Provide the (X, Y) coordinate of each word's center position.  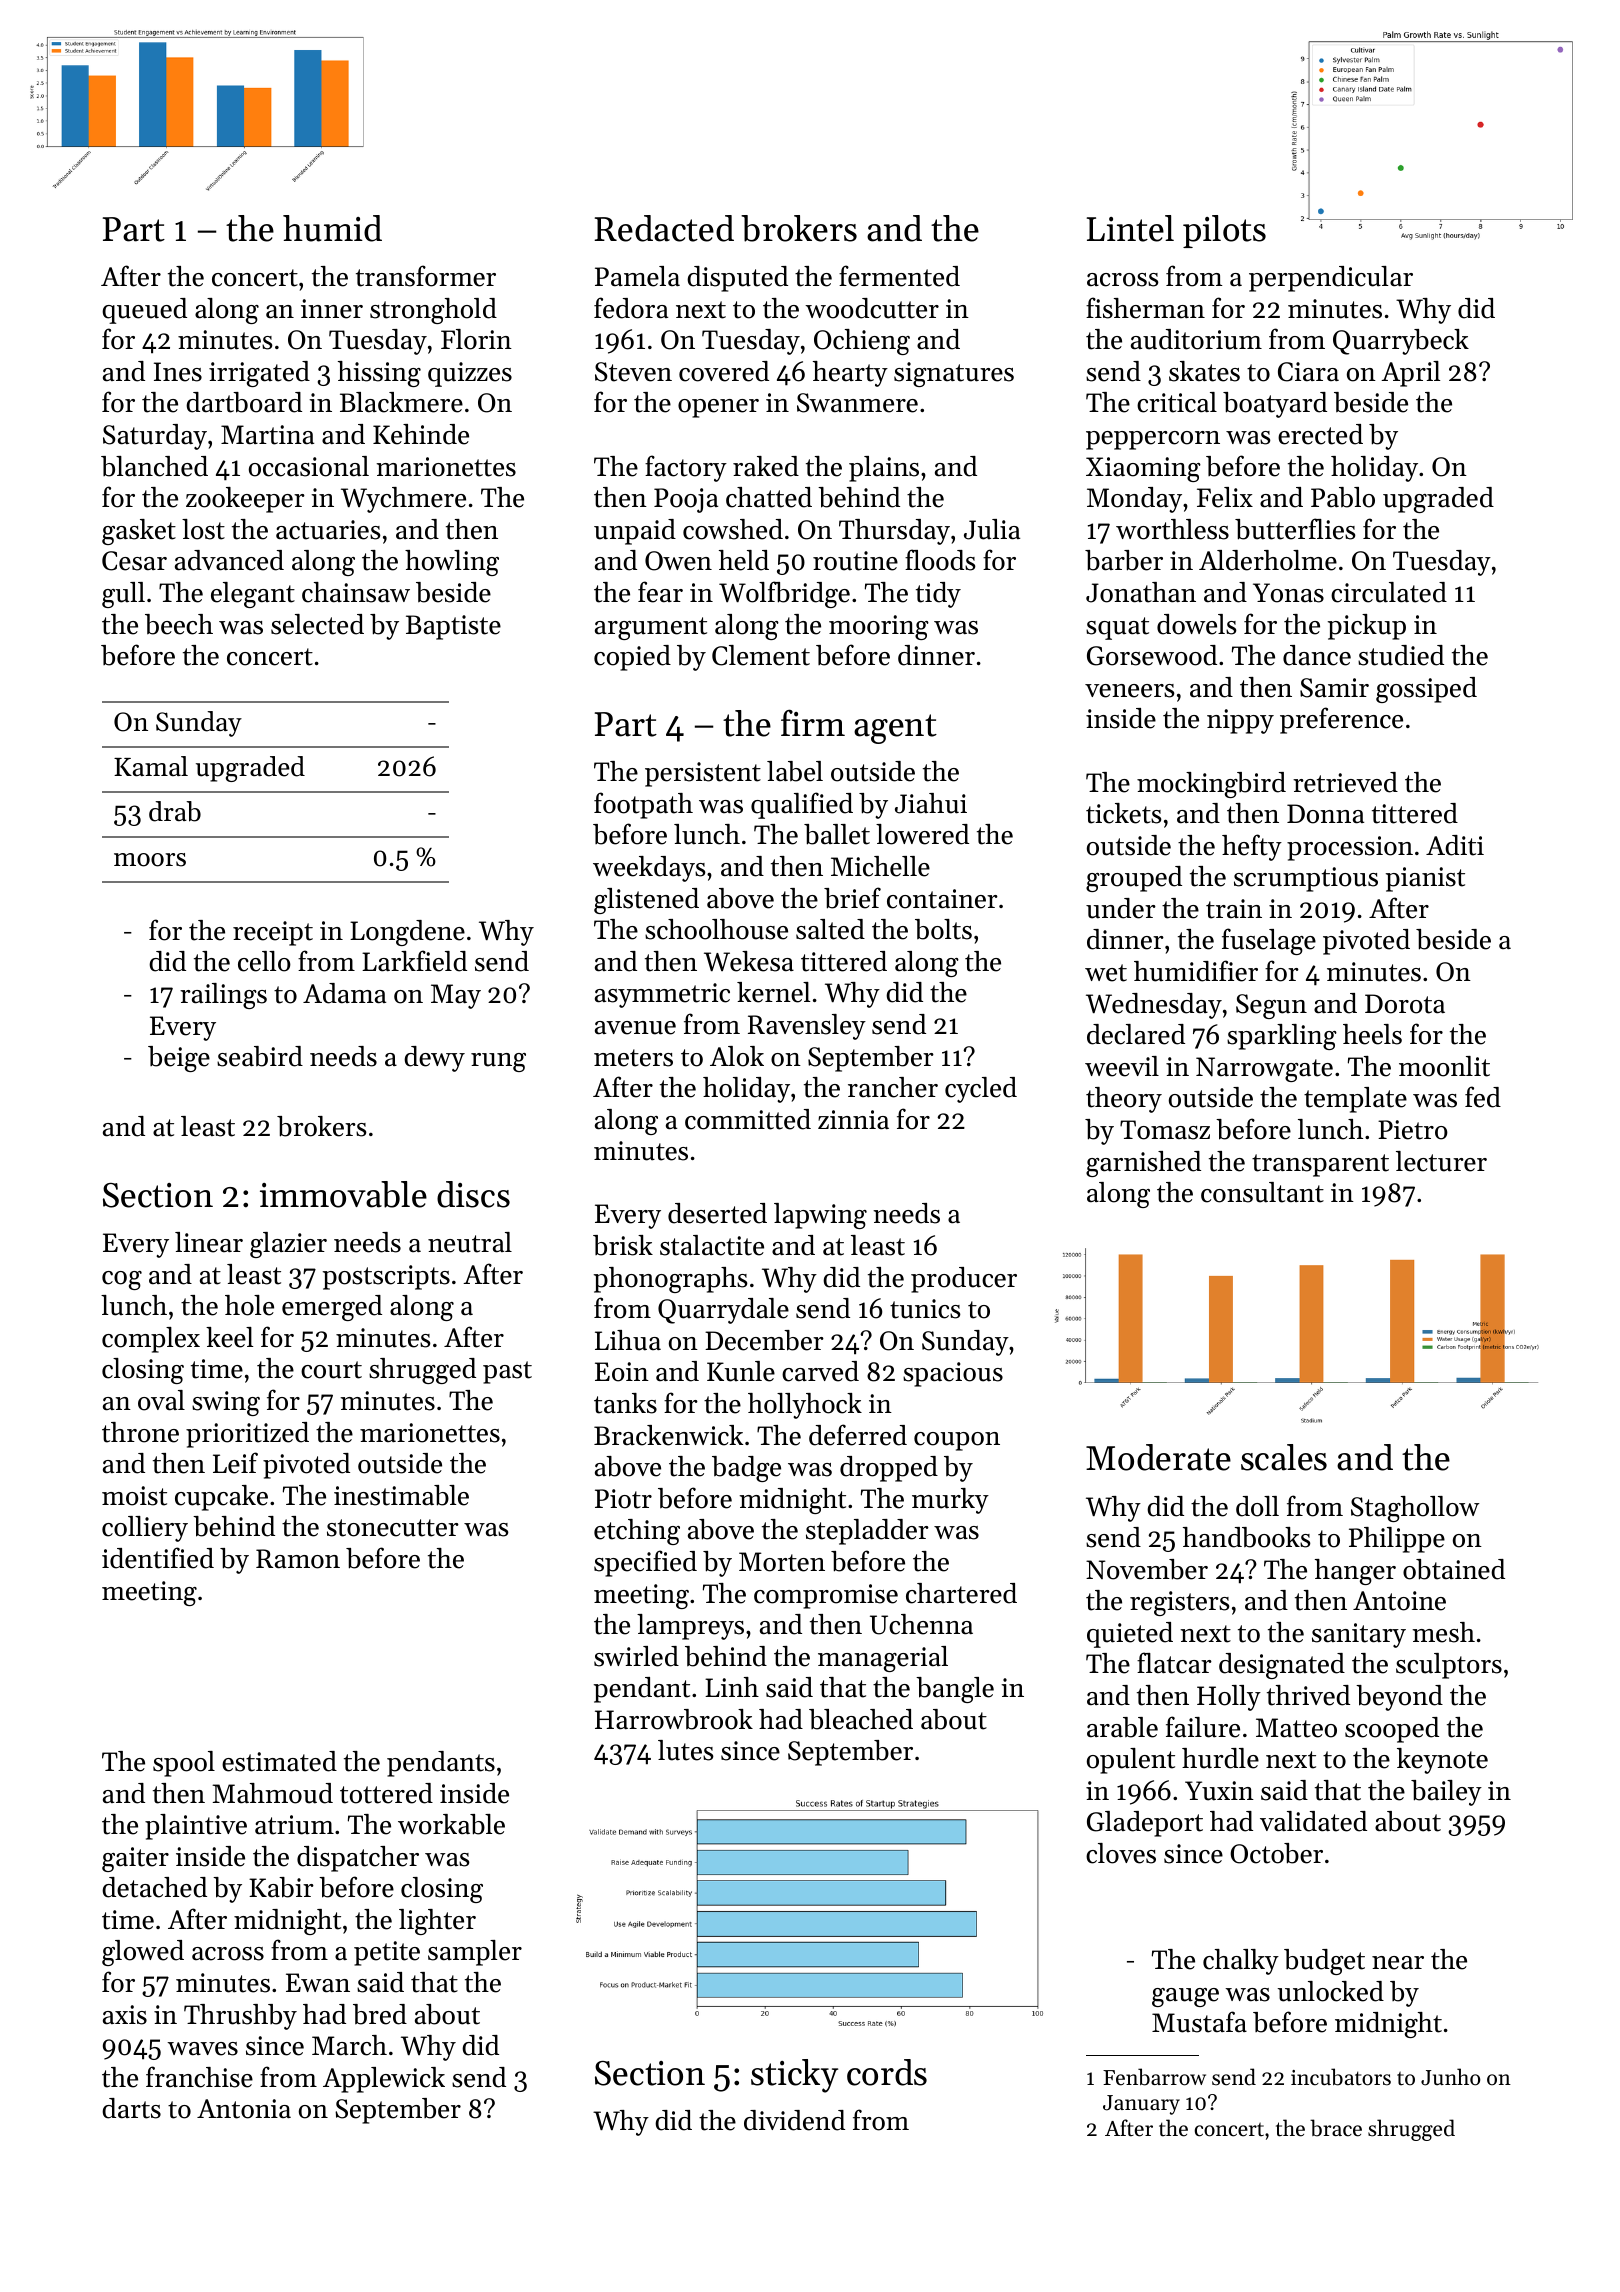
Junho (1450, 2077)
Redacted (664, 228)
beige (179, 1059)
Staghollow (1415, 1509)
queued (144, 311)
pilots (1224, 231)
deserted (717, 1213)
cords (887, 2072)
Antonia (244, 2109)
